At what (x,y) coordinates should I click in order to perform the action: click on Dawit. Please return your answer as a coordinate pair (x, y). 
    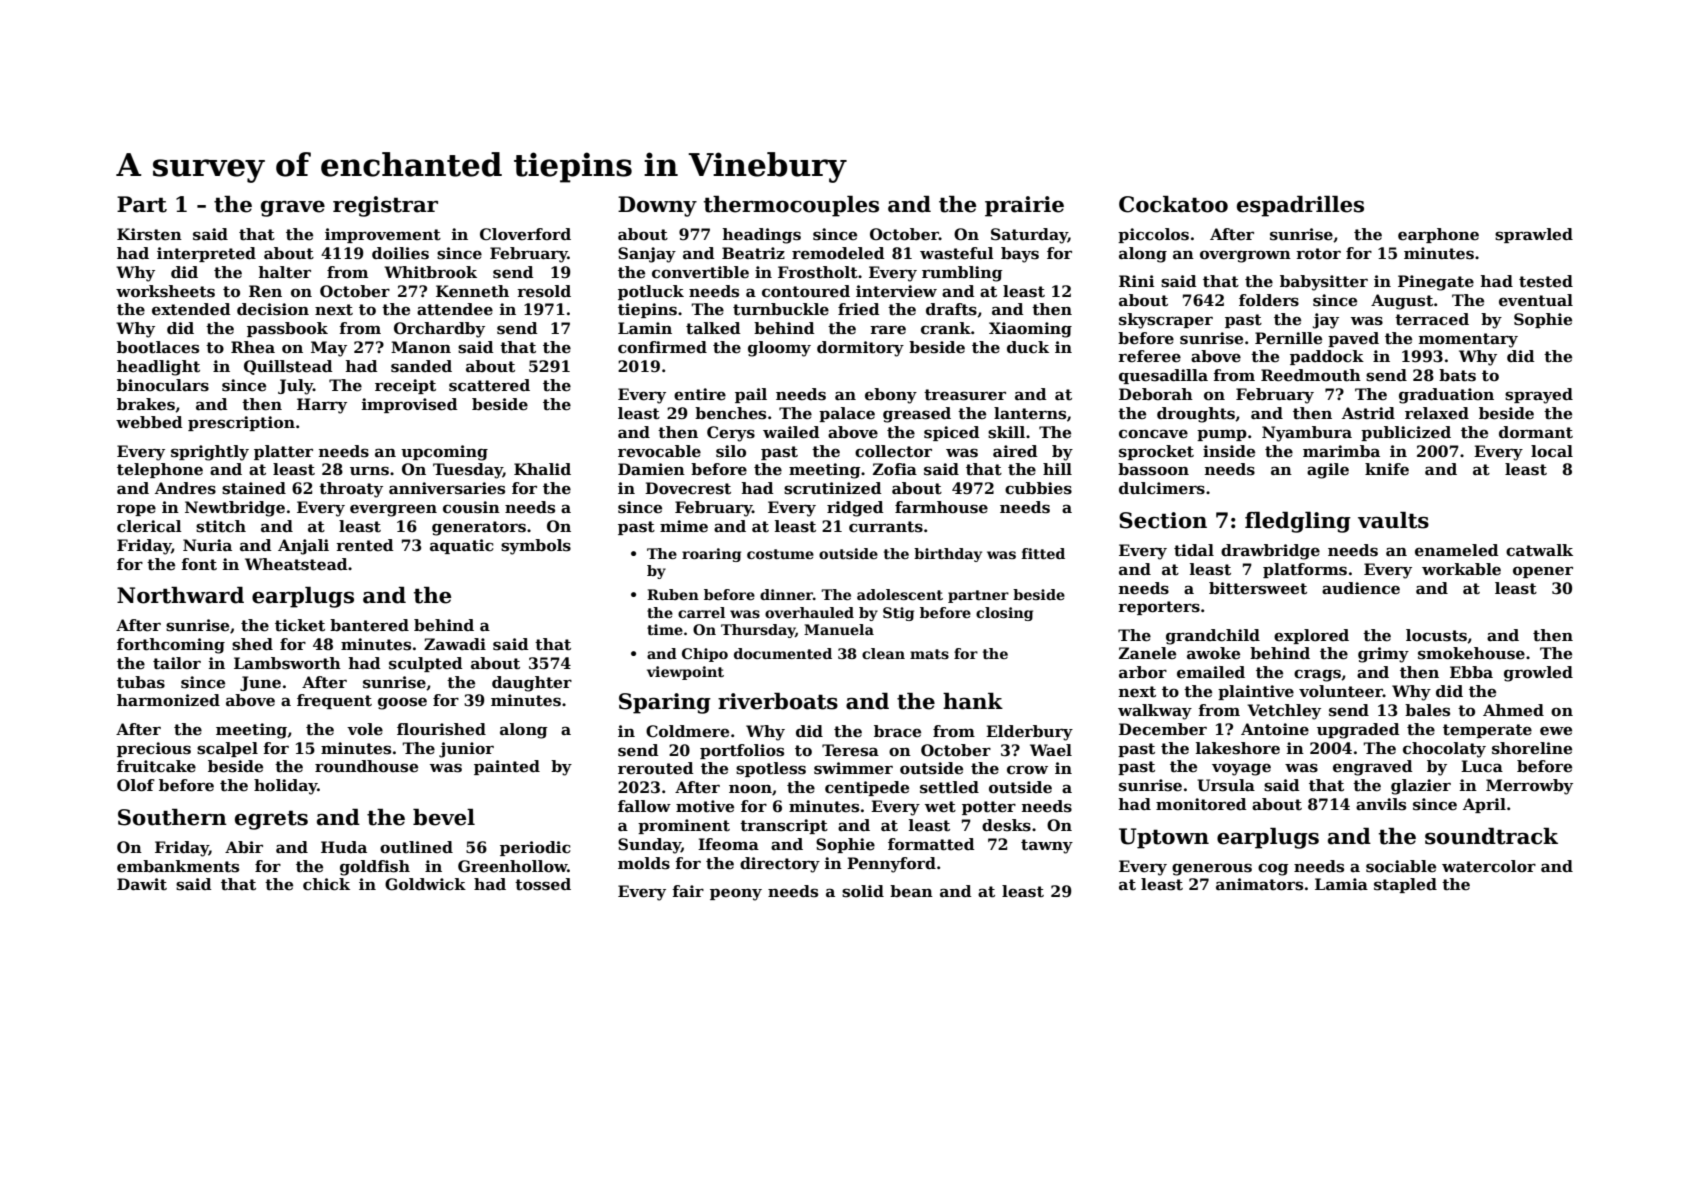
    Looking at the image, I should click on (142, 884).
